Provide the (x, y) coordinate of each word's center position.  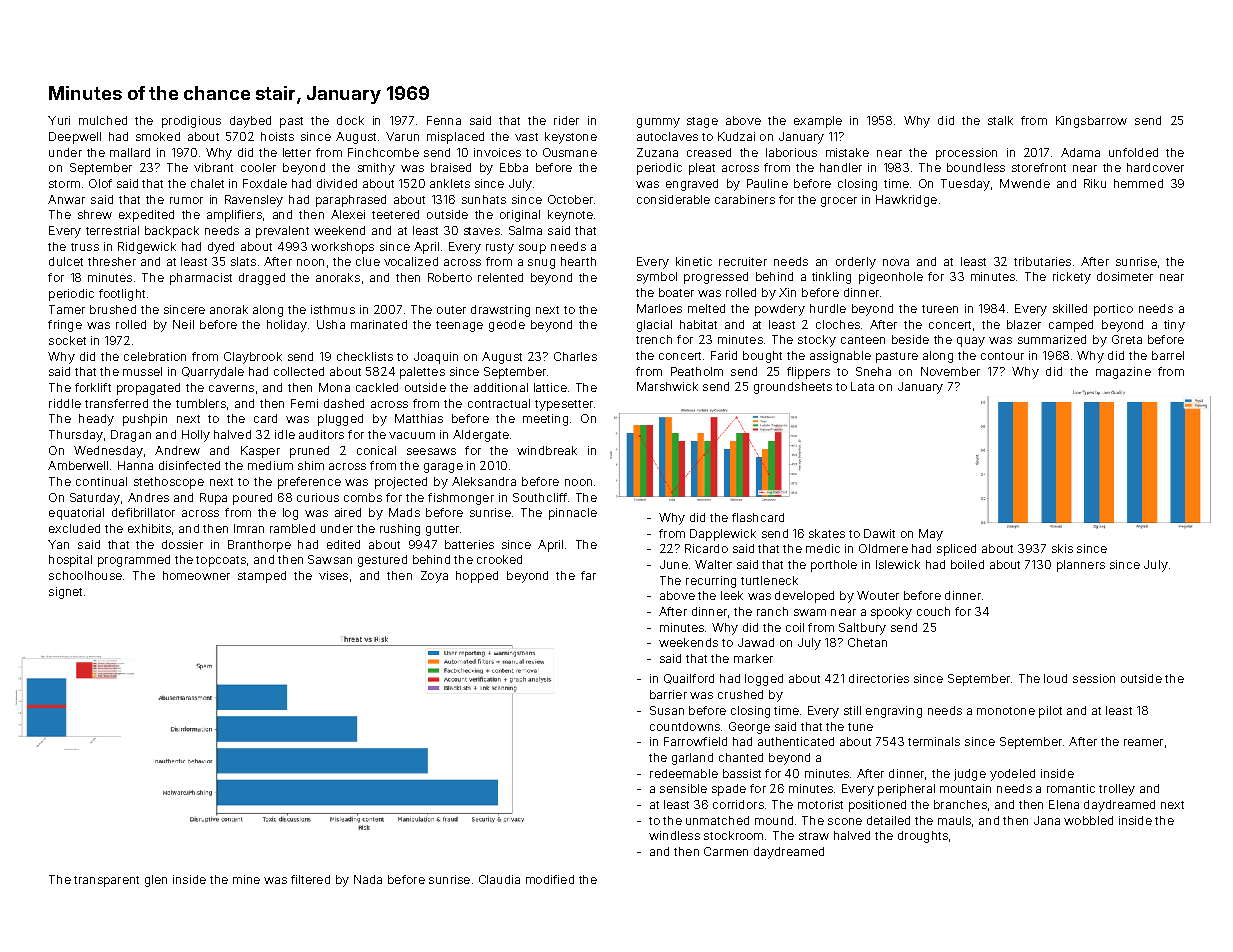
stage (702, 122)
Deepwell (75, 138)
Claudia (499, 879)
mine (246, 879)
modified (550, 879)
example (818, 122)
